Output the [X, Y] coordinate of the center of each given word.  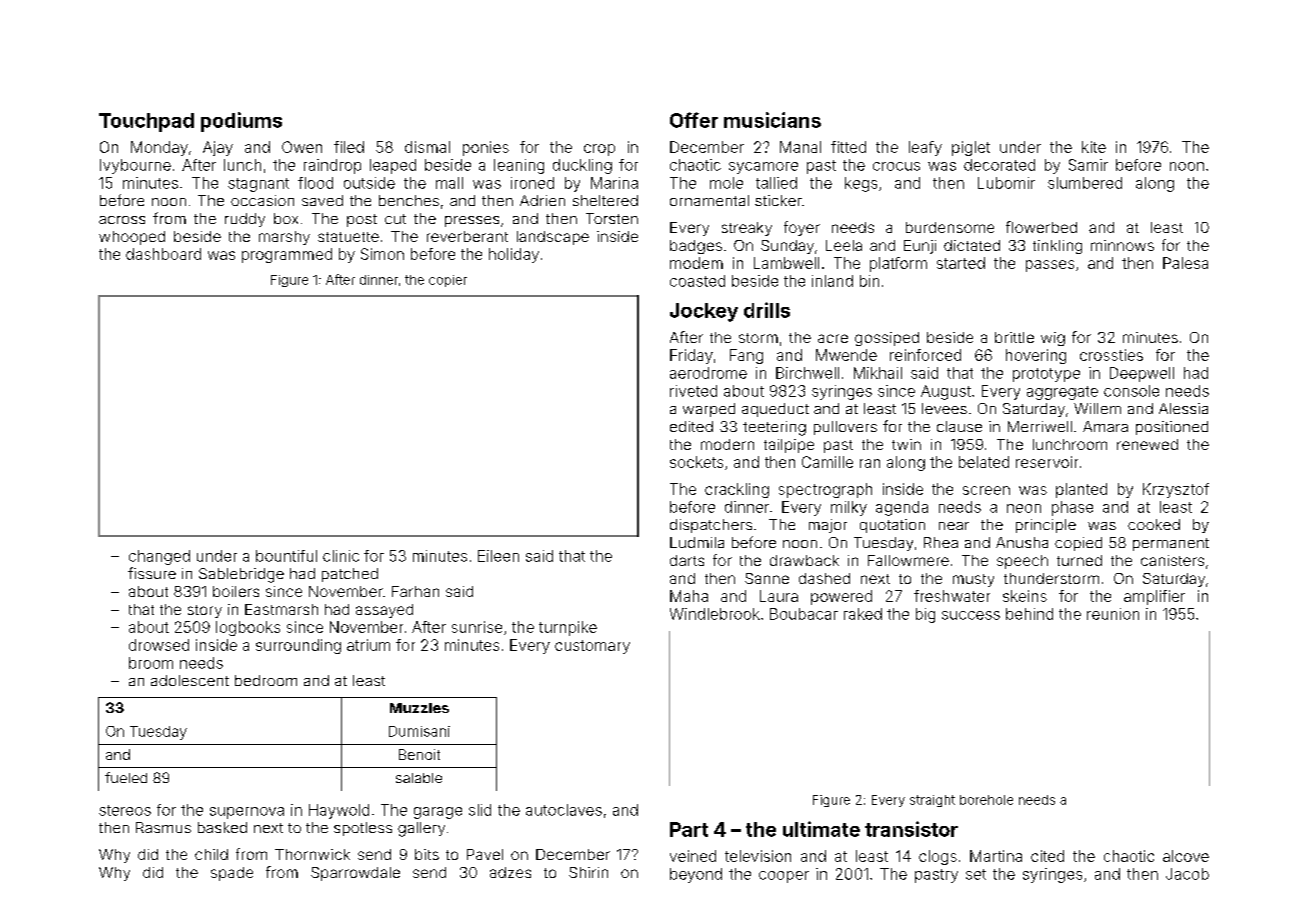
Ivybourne [135, 166]
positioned [1172, 428]
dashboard [163, 254]
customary [592, 647]
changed [159, 557]
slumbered [1085, 183]
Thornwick [312, 854]
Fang [746, 356]
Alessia [1183, 408]
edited [691, 426]
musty [973, 580]
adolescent [190, 680]
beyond [696, 875]
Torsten [612, 218]
